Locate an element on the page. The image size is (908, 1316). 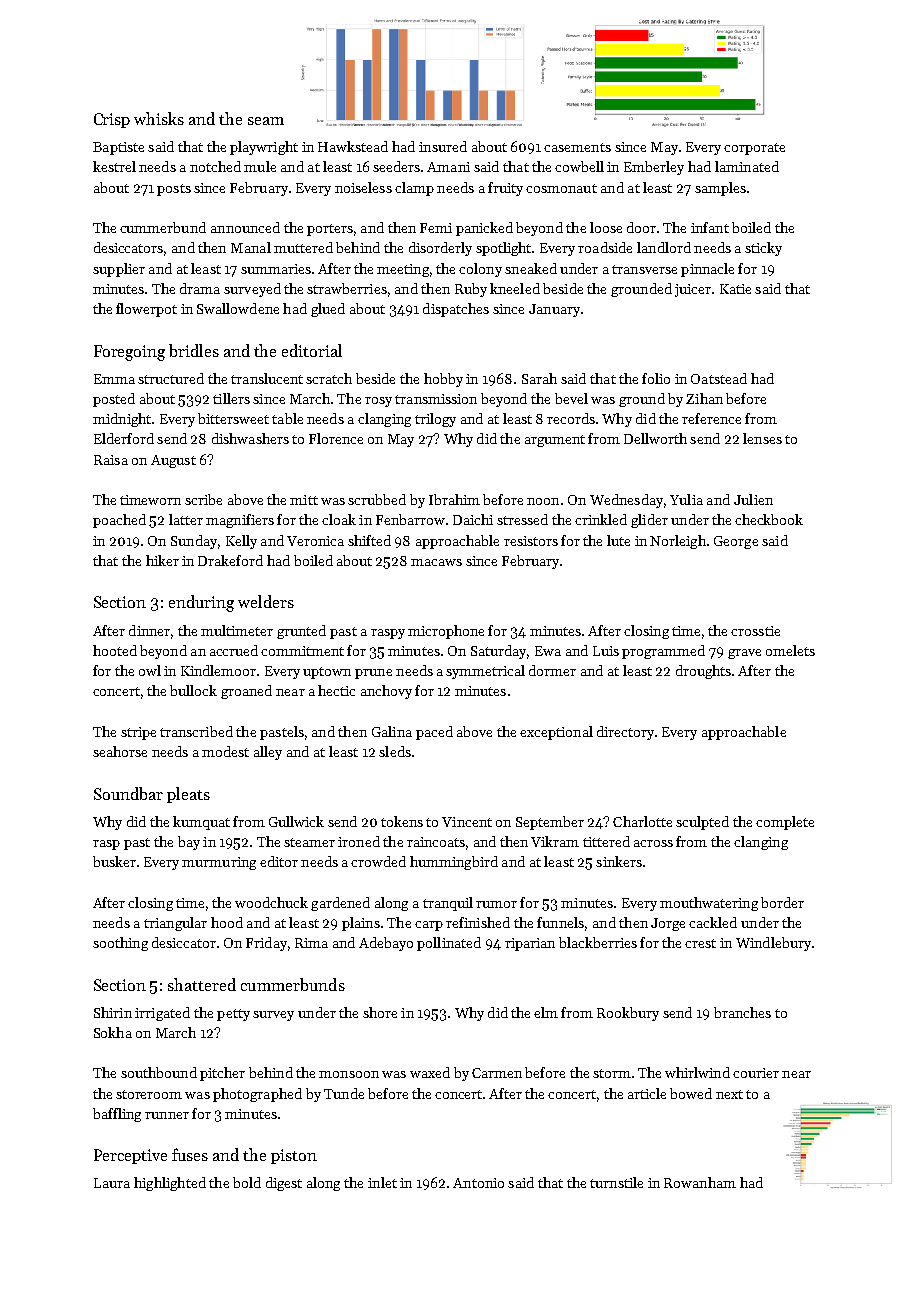
folio is located at coordinates (656, 378).
